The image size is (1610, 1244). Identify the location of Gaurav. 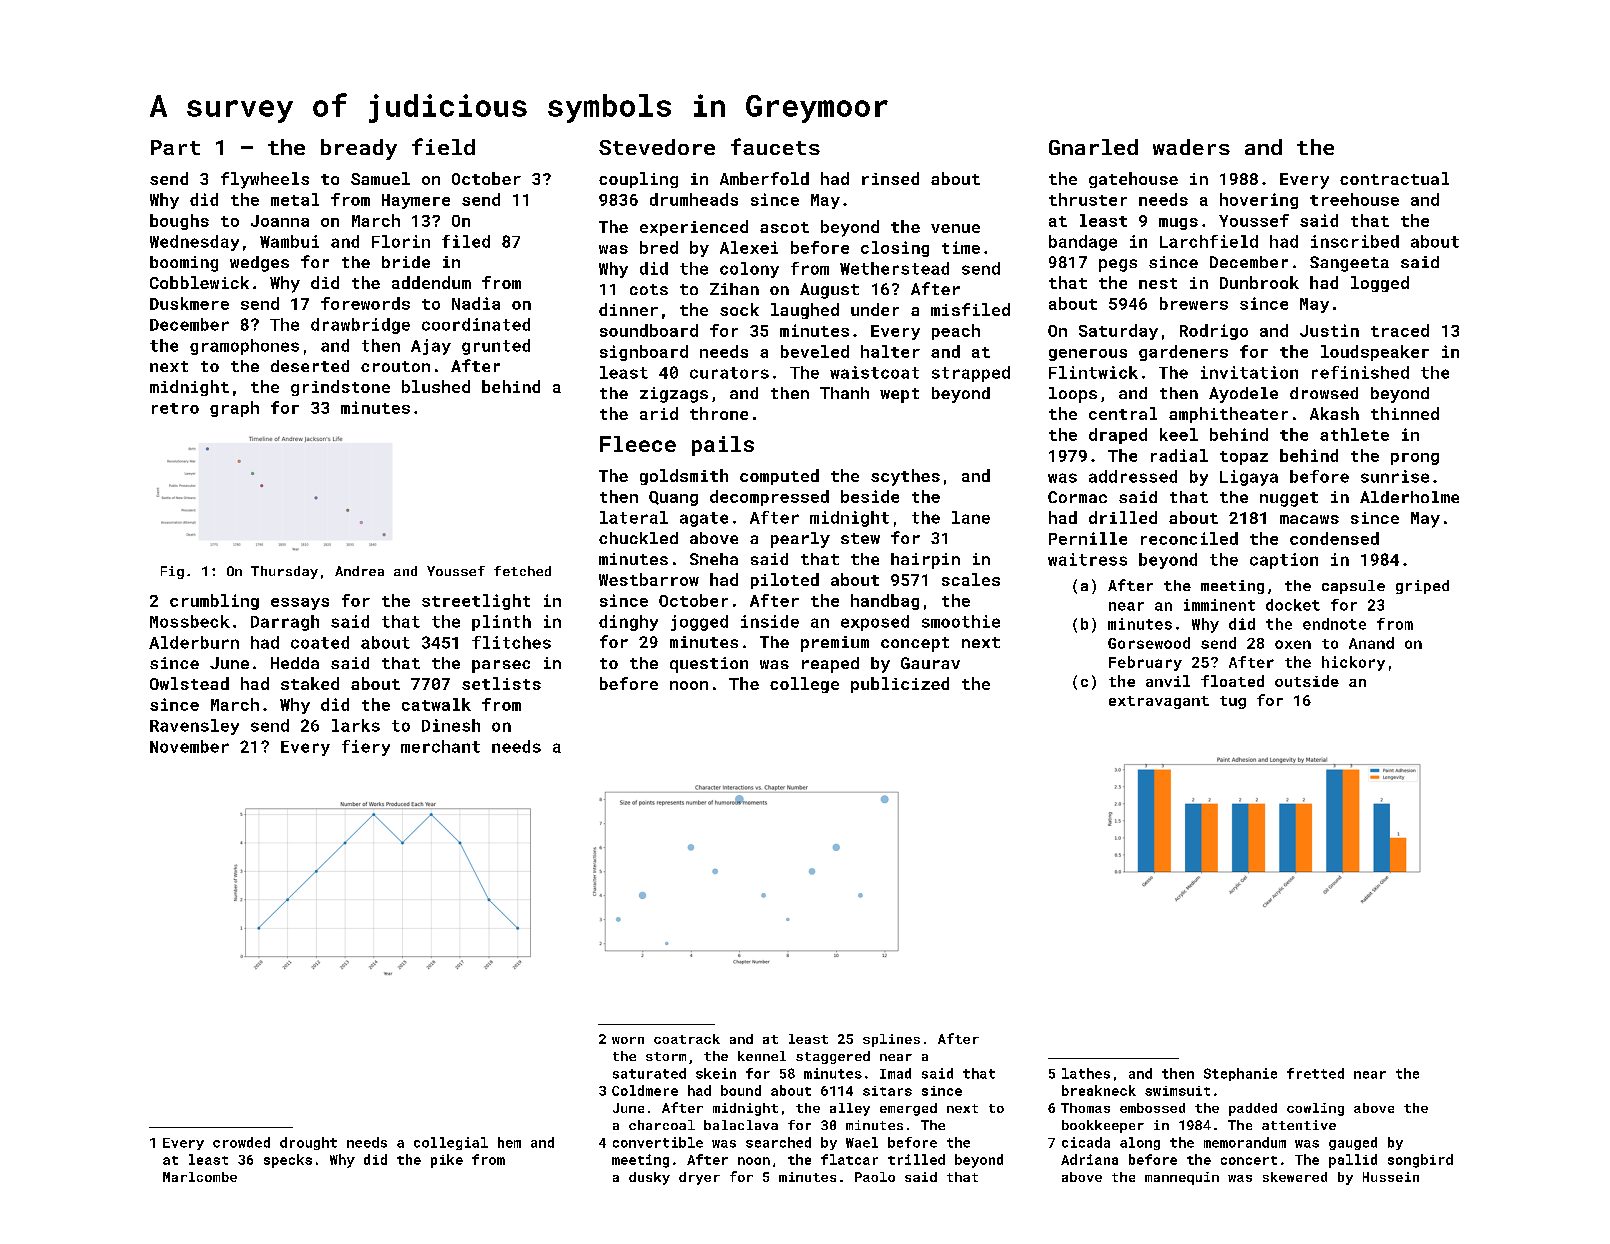
(930, 663).
